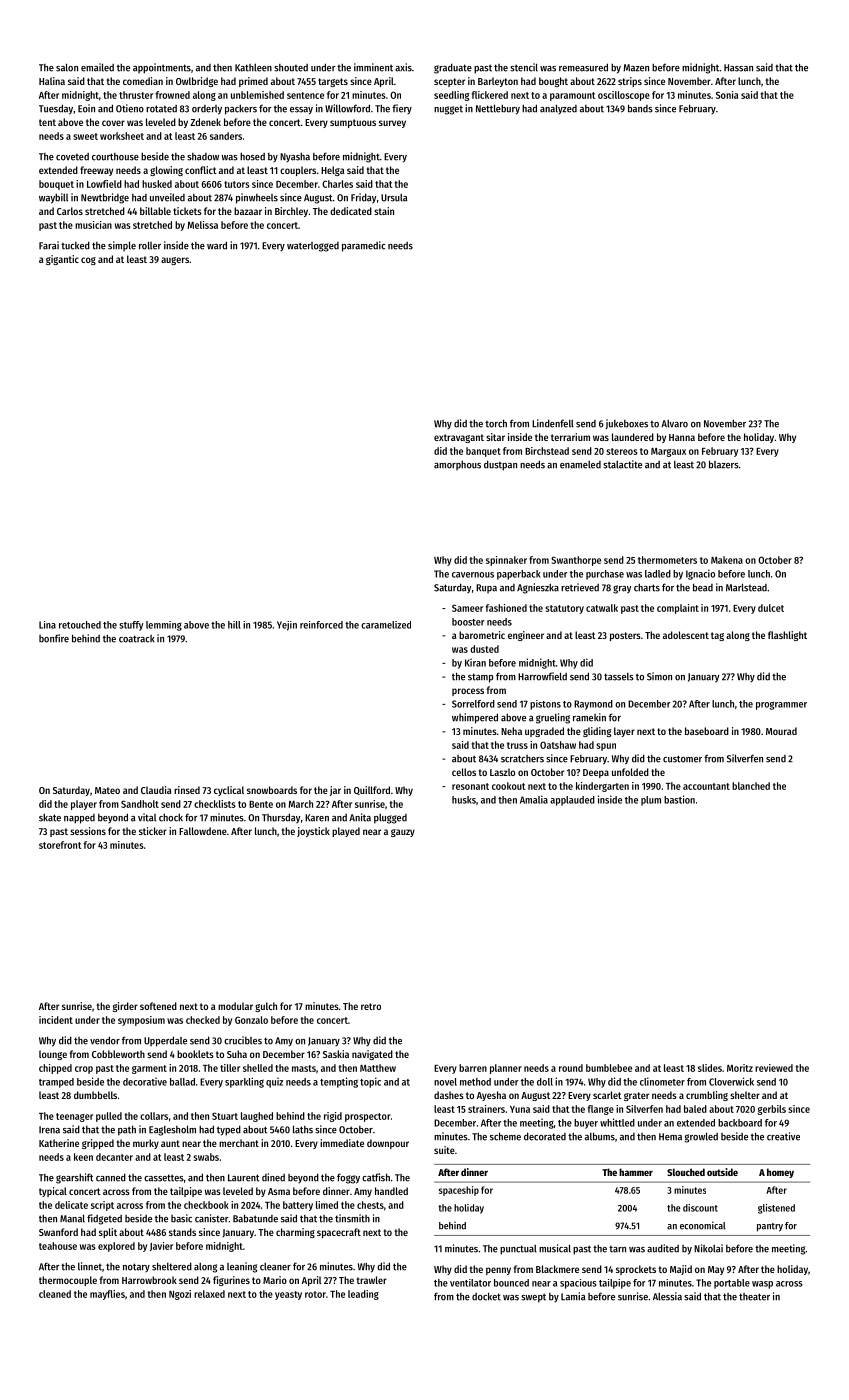 The image size is (849, 1400). What do you see at coordinates (157, 184) in the screenshot?
I see `husked` at bounding box center [157, 184].
